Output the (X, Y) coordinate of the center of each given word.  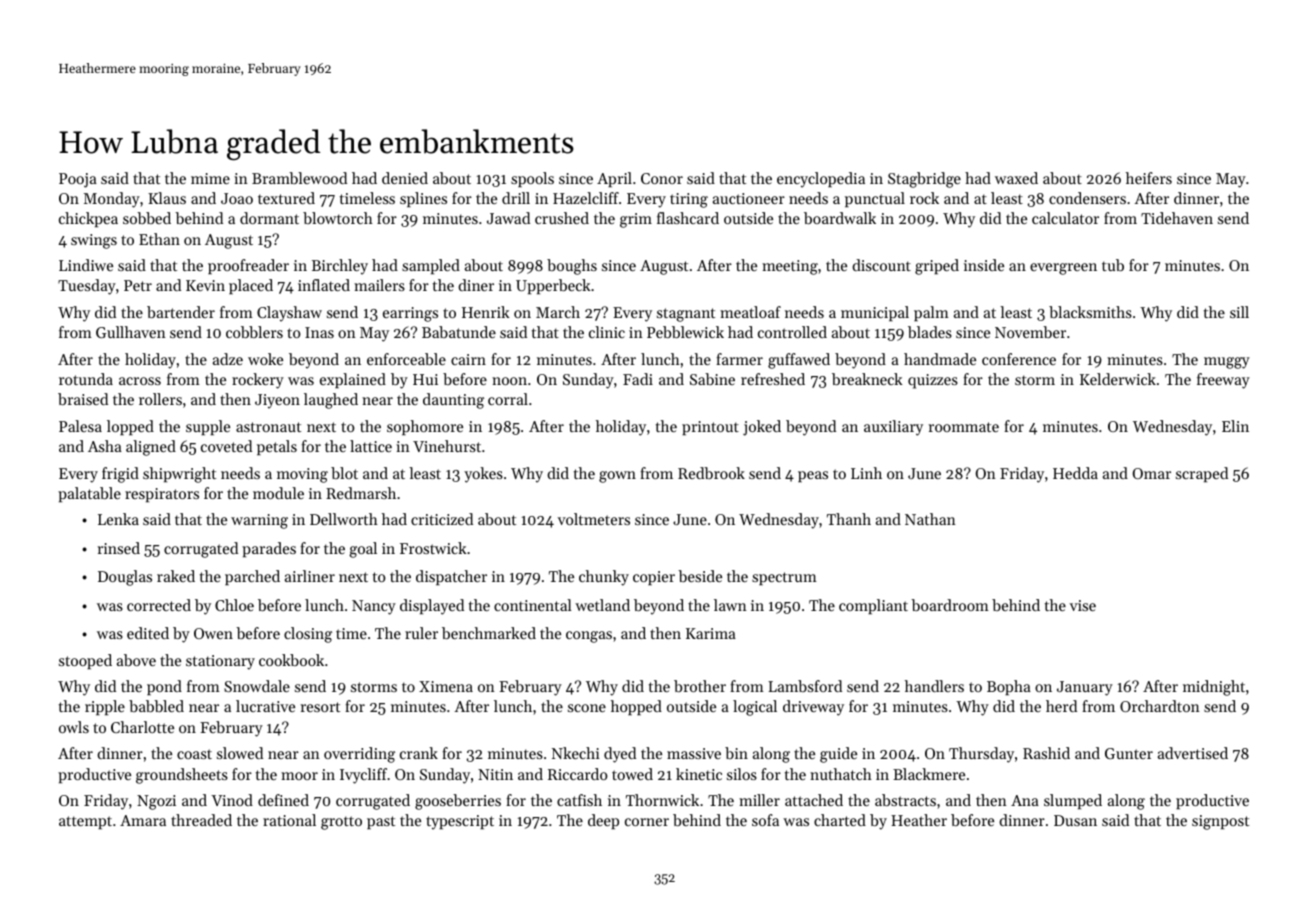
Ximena (446, 686)
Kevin (205, 285)
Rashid (1046, 753)
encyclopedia (821, 180)
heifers (1149, 178)
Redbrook (711, 473)
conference (1019, 359)
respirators (162, 495)
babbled (156, 706)
